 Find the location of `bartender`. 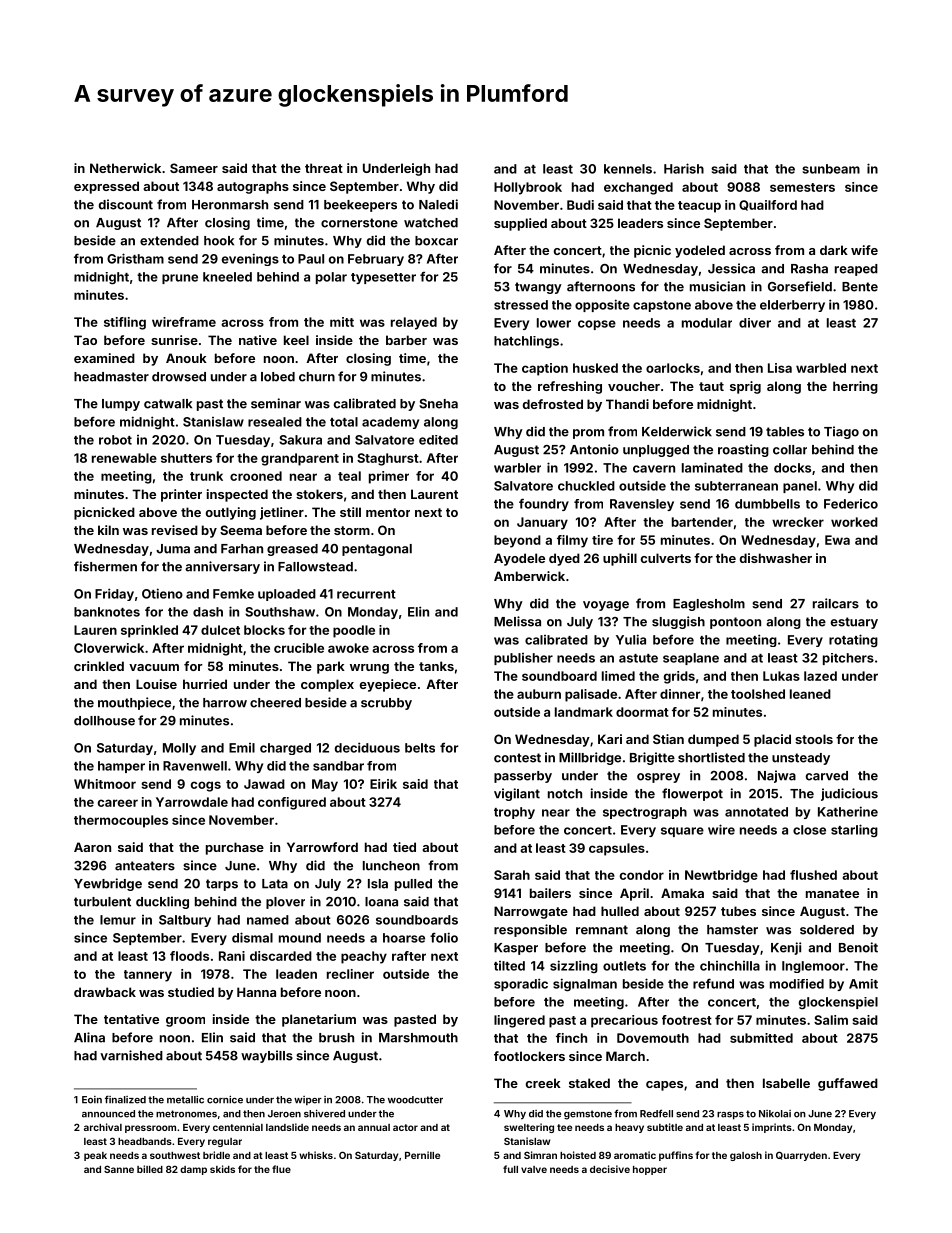

bartender is located at coordinates (702, 522).
